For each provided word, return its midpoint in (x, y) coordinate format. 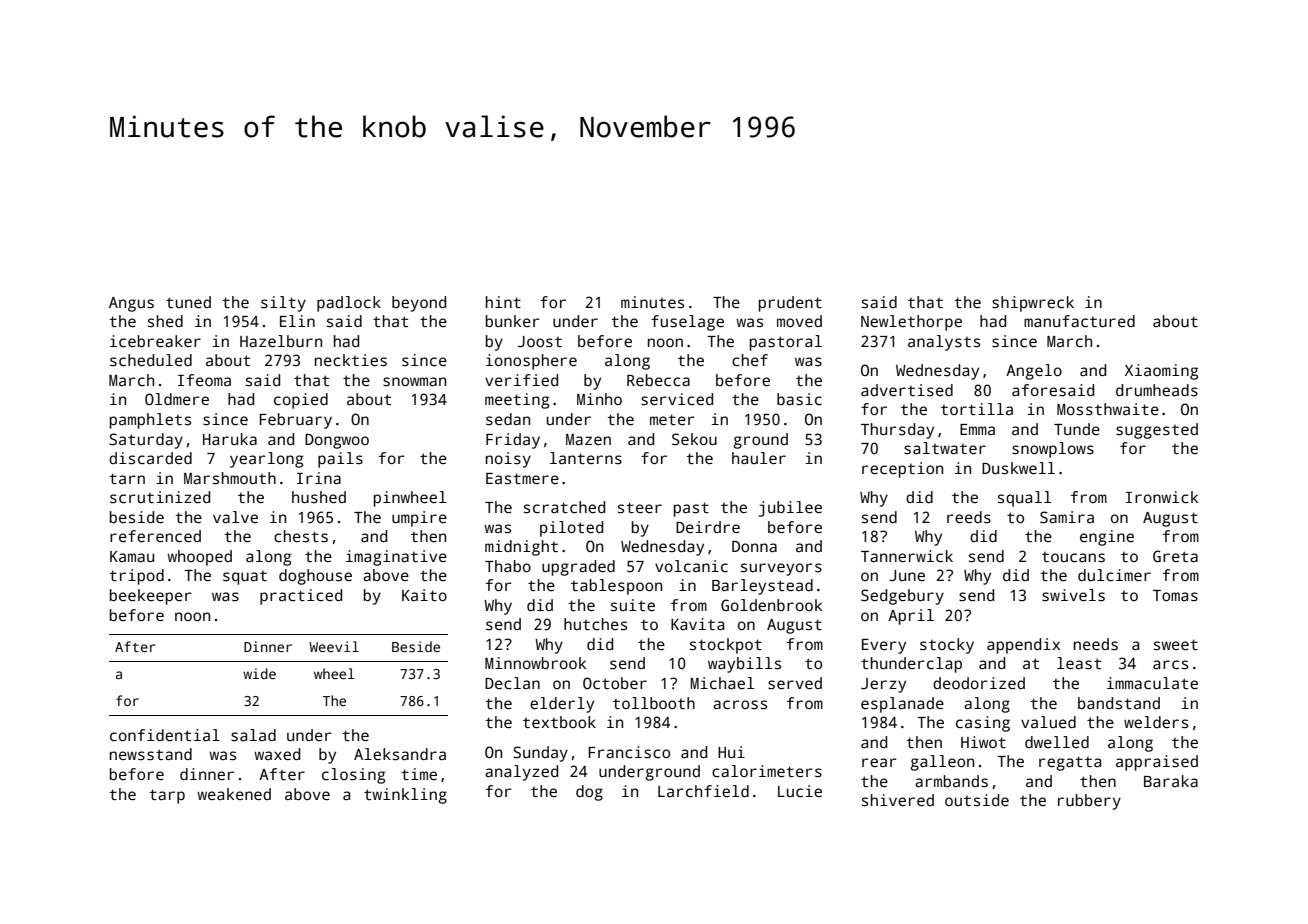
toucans (1073, 557)
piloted (571, 529)
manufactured (1079, 321)
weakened (234, 794)
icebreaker (155, 341)
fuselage (687, 323)
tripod (136, 577)
